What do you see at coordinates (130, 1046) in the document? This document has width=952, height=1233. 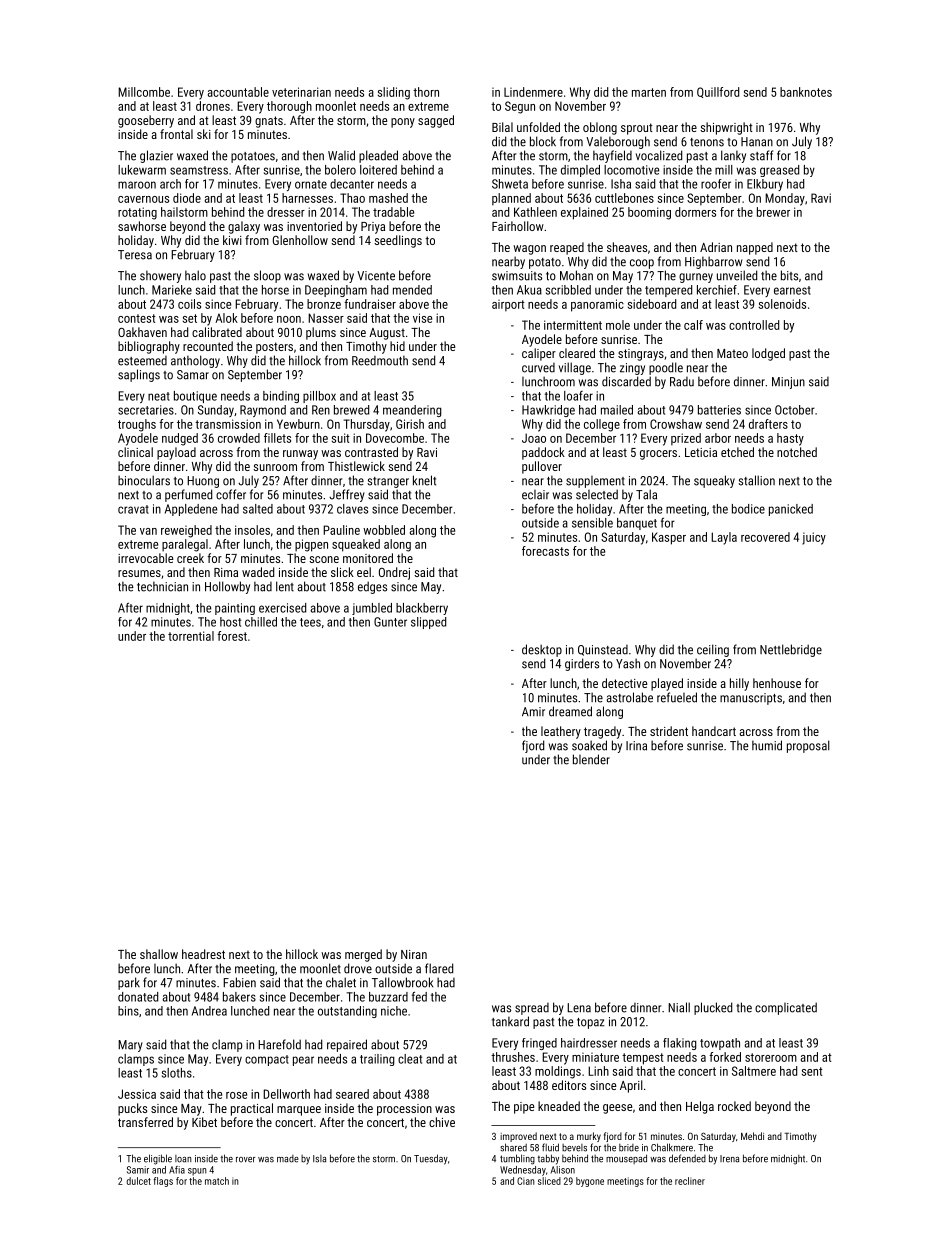 I see `Mary` at bounding box center [130, 1046].
